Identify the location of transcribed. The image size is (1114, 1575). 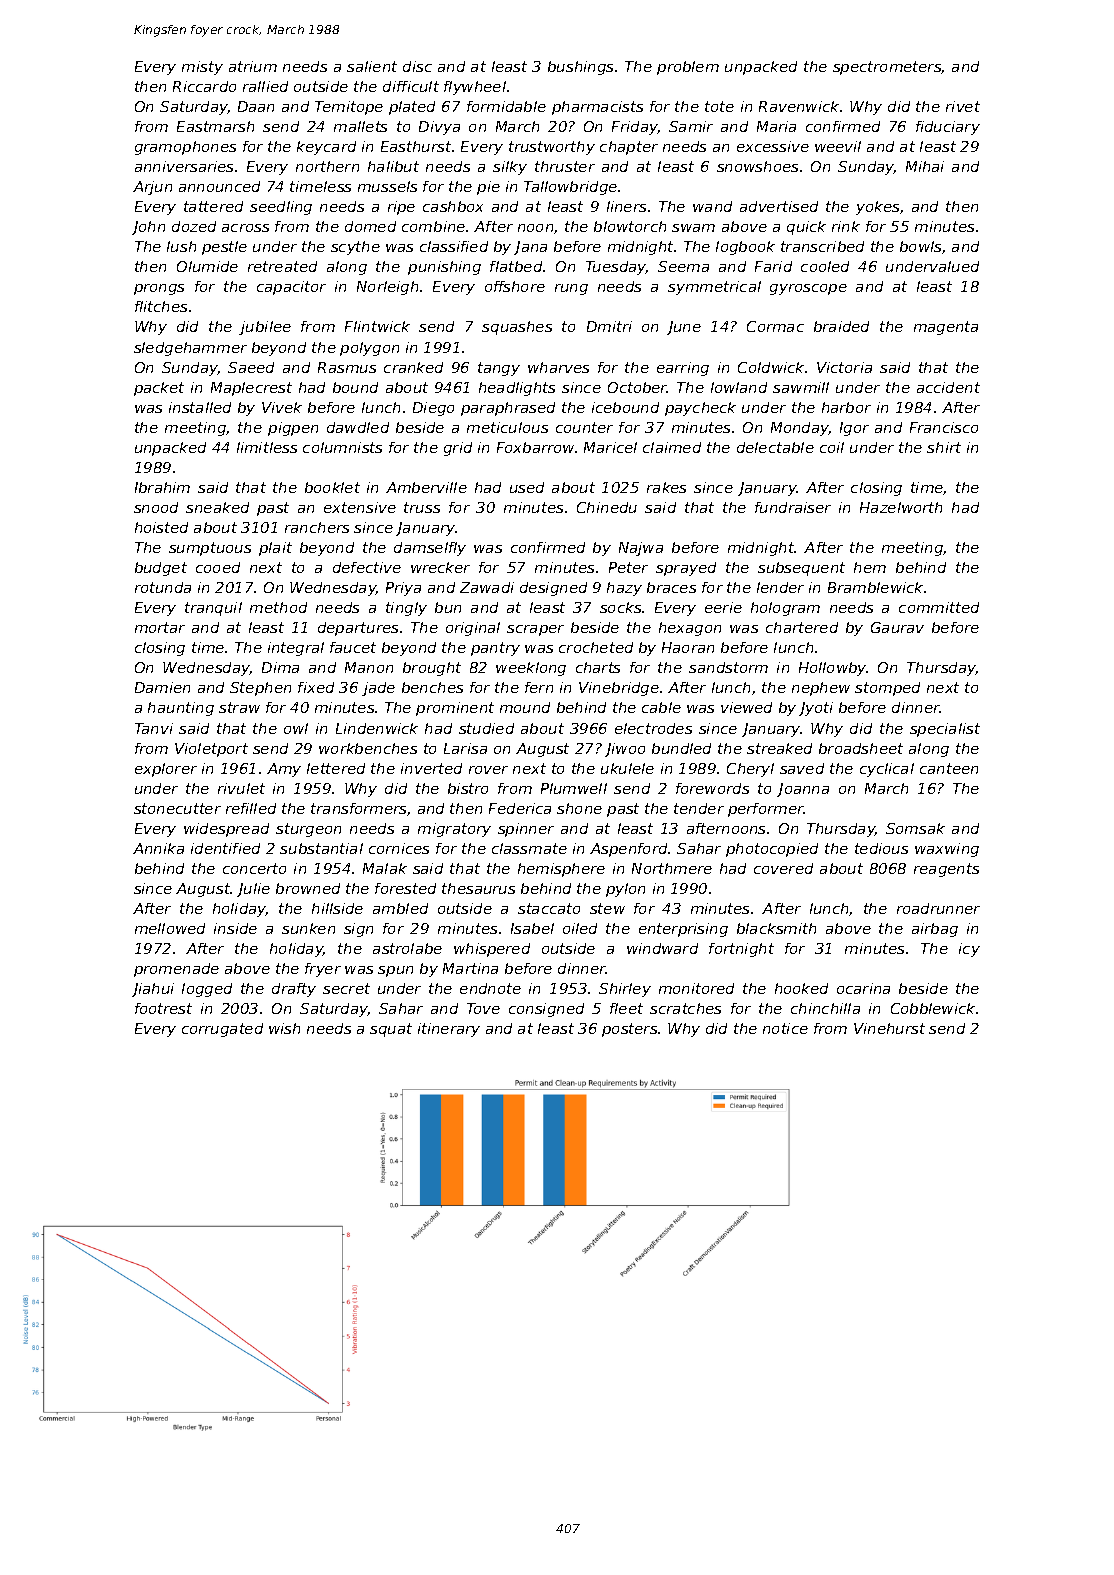
(822, 246).
